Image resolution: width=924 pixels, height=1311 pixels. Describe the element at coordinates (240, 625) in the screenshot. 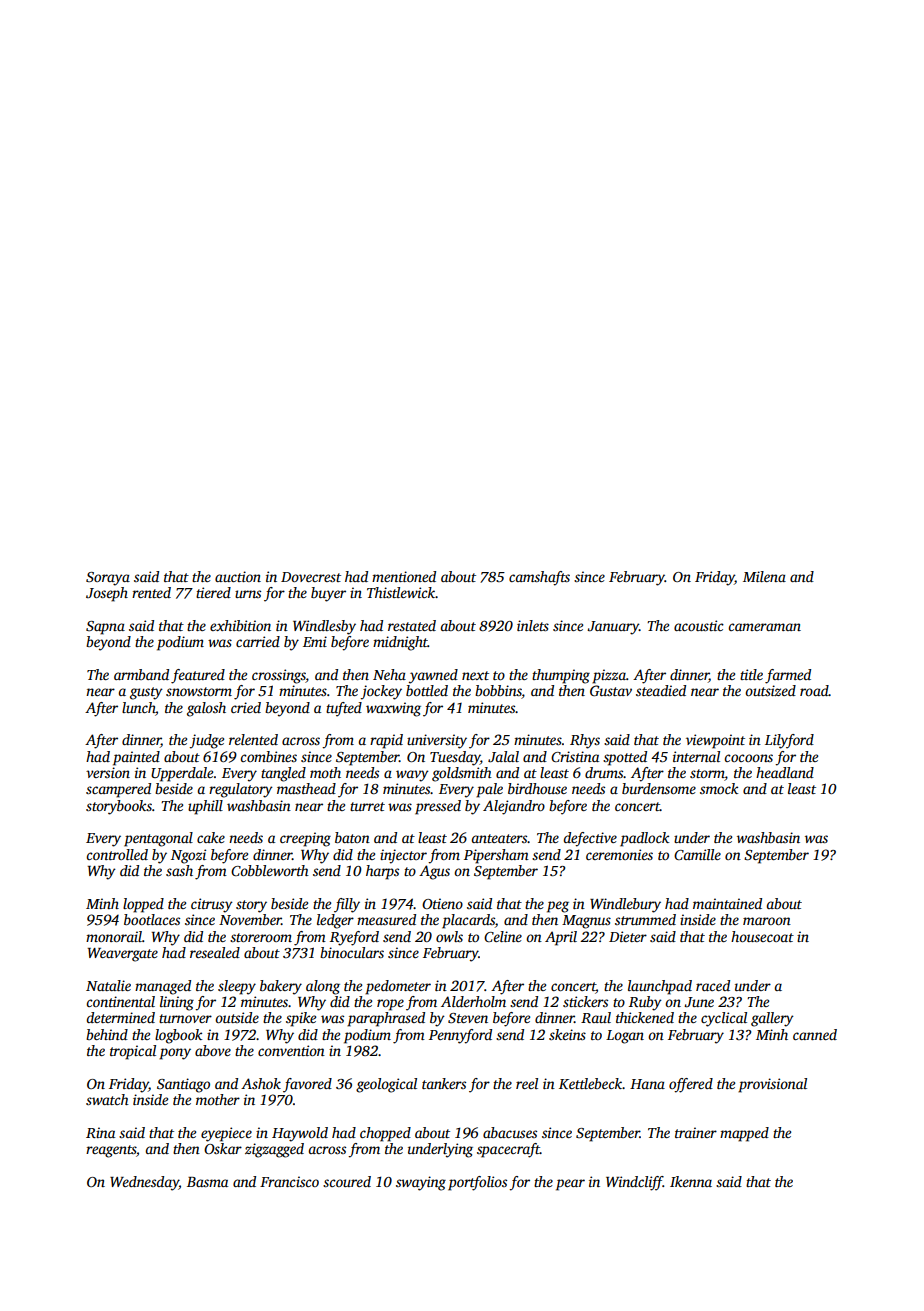

I see `exhibition` at that location.
